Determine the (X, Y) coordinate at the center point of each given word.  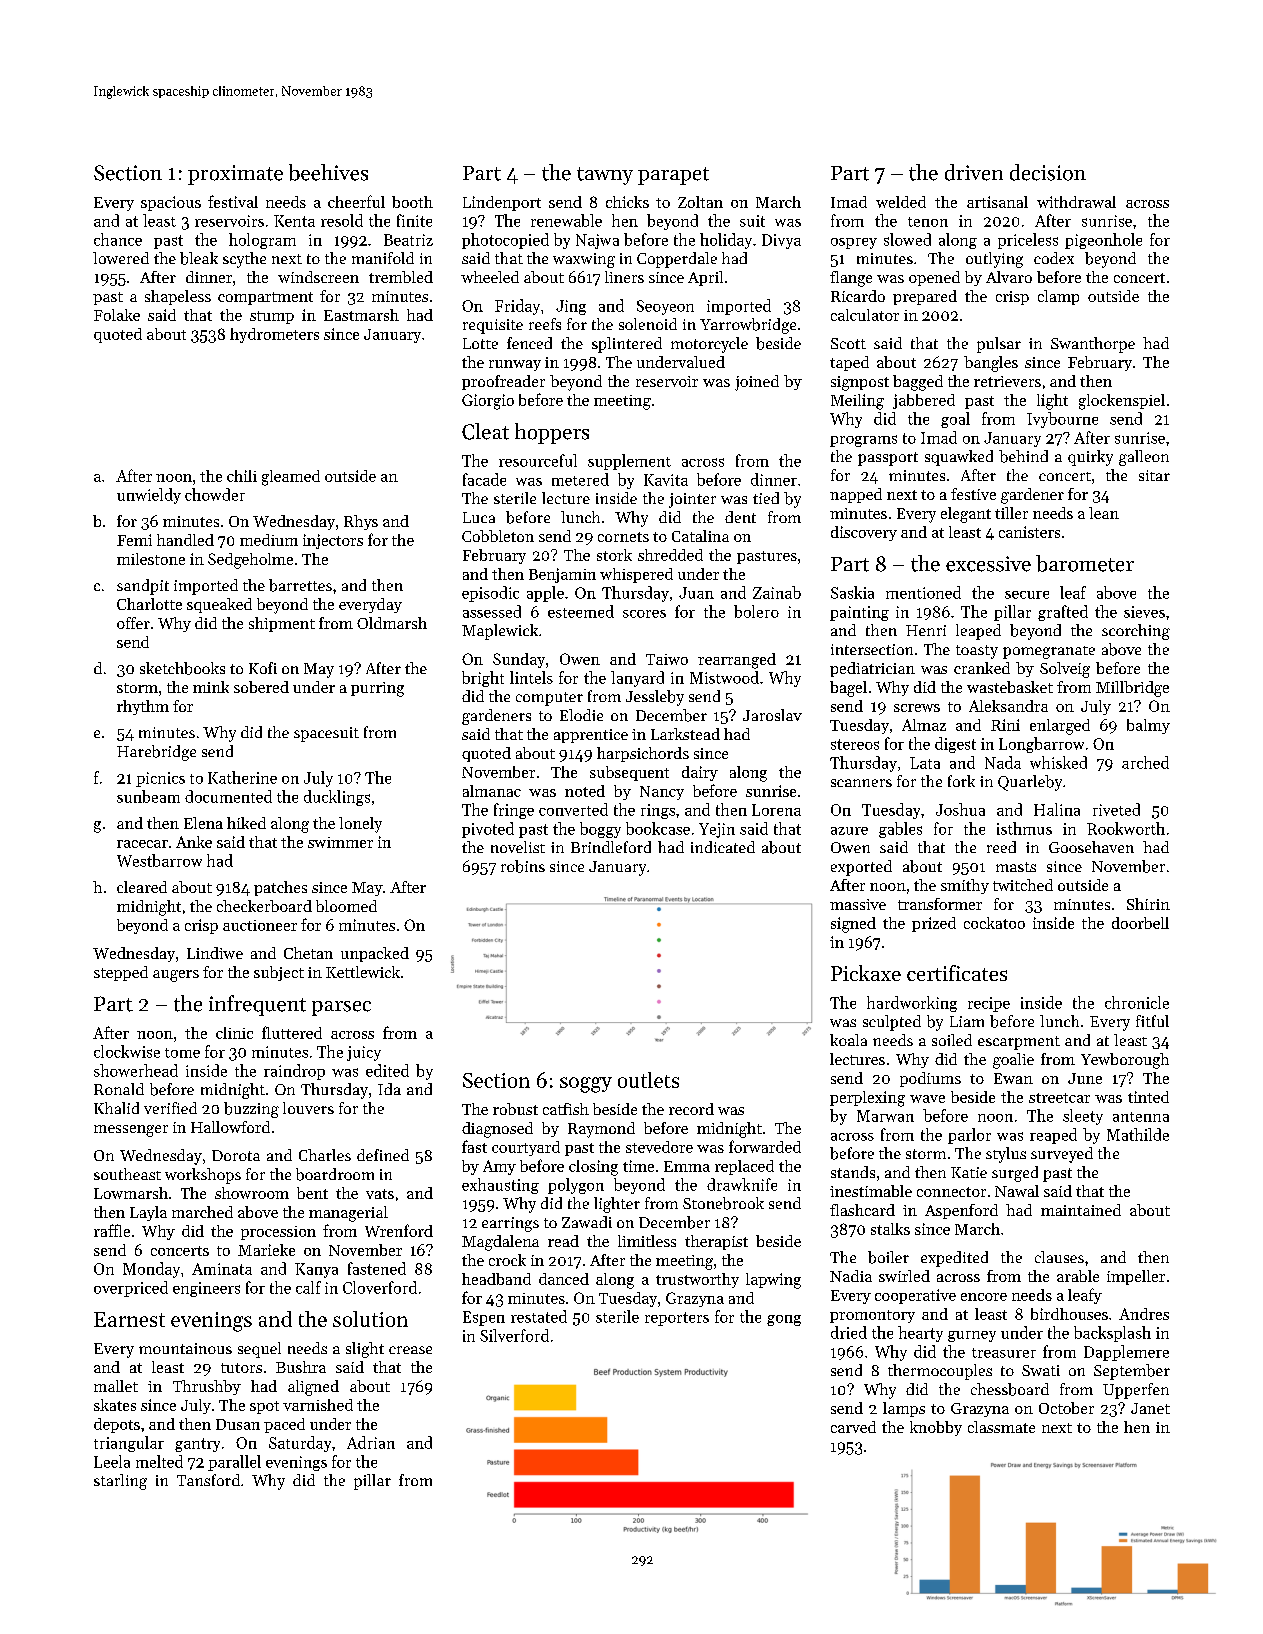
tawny (605, 176)
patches (280, 888)
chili (242, 476)
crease (410, 1350)
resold (342, 220)
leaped (978, 632)
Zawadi (587, 1222)
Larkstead (685, 734)
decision (1048, 172)
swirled (904, 1276)
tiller (1011, 513)
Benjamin (562, 575)
